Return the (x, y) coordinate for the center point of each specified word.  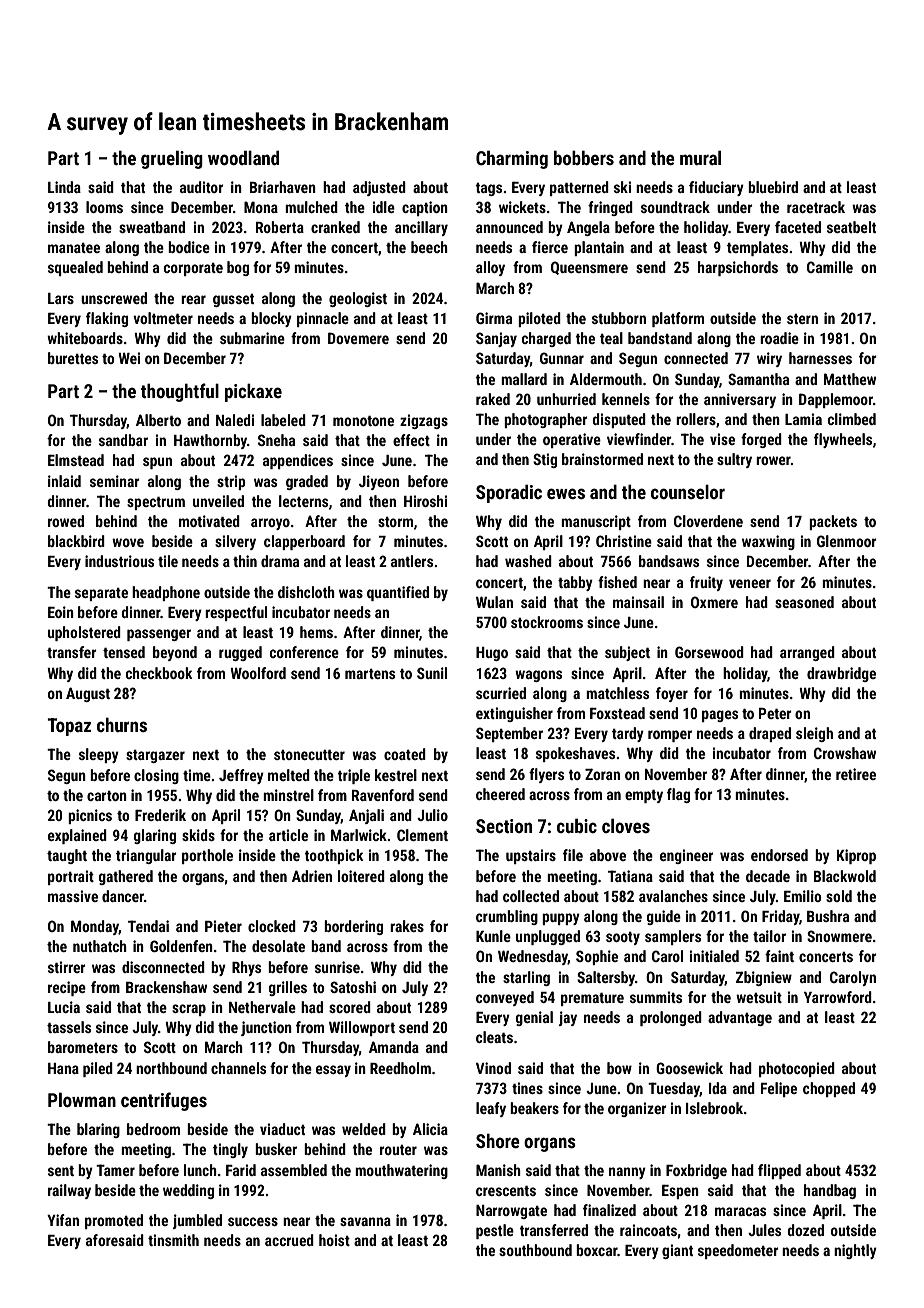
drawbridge (841, 674)
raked (493, 399)
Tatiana (630, 876)
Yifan (63, 1220)
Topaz (69, 727)
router (398, 1150)
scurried (501, 693)
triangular (146, 856)
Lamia (803, 419)
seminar (115, 481)
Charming (512, 159)
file (573, 855)
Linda (64, 187)
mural (700, 158)
